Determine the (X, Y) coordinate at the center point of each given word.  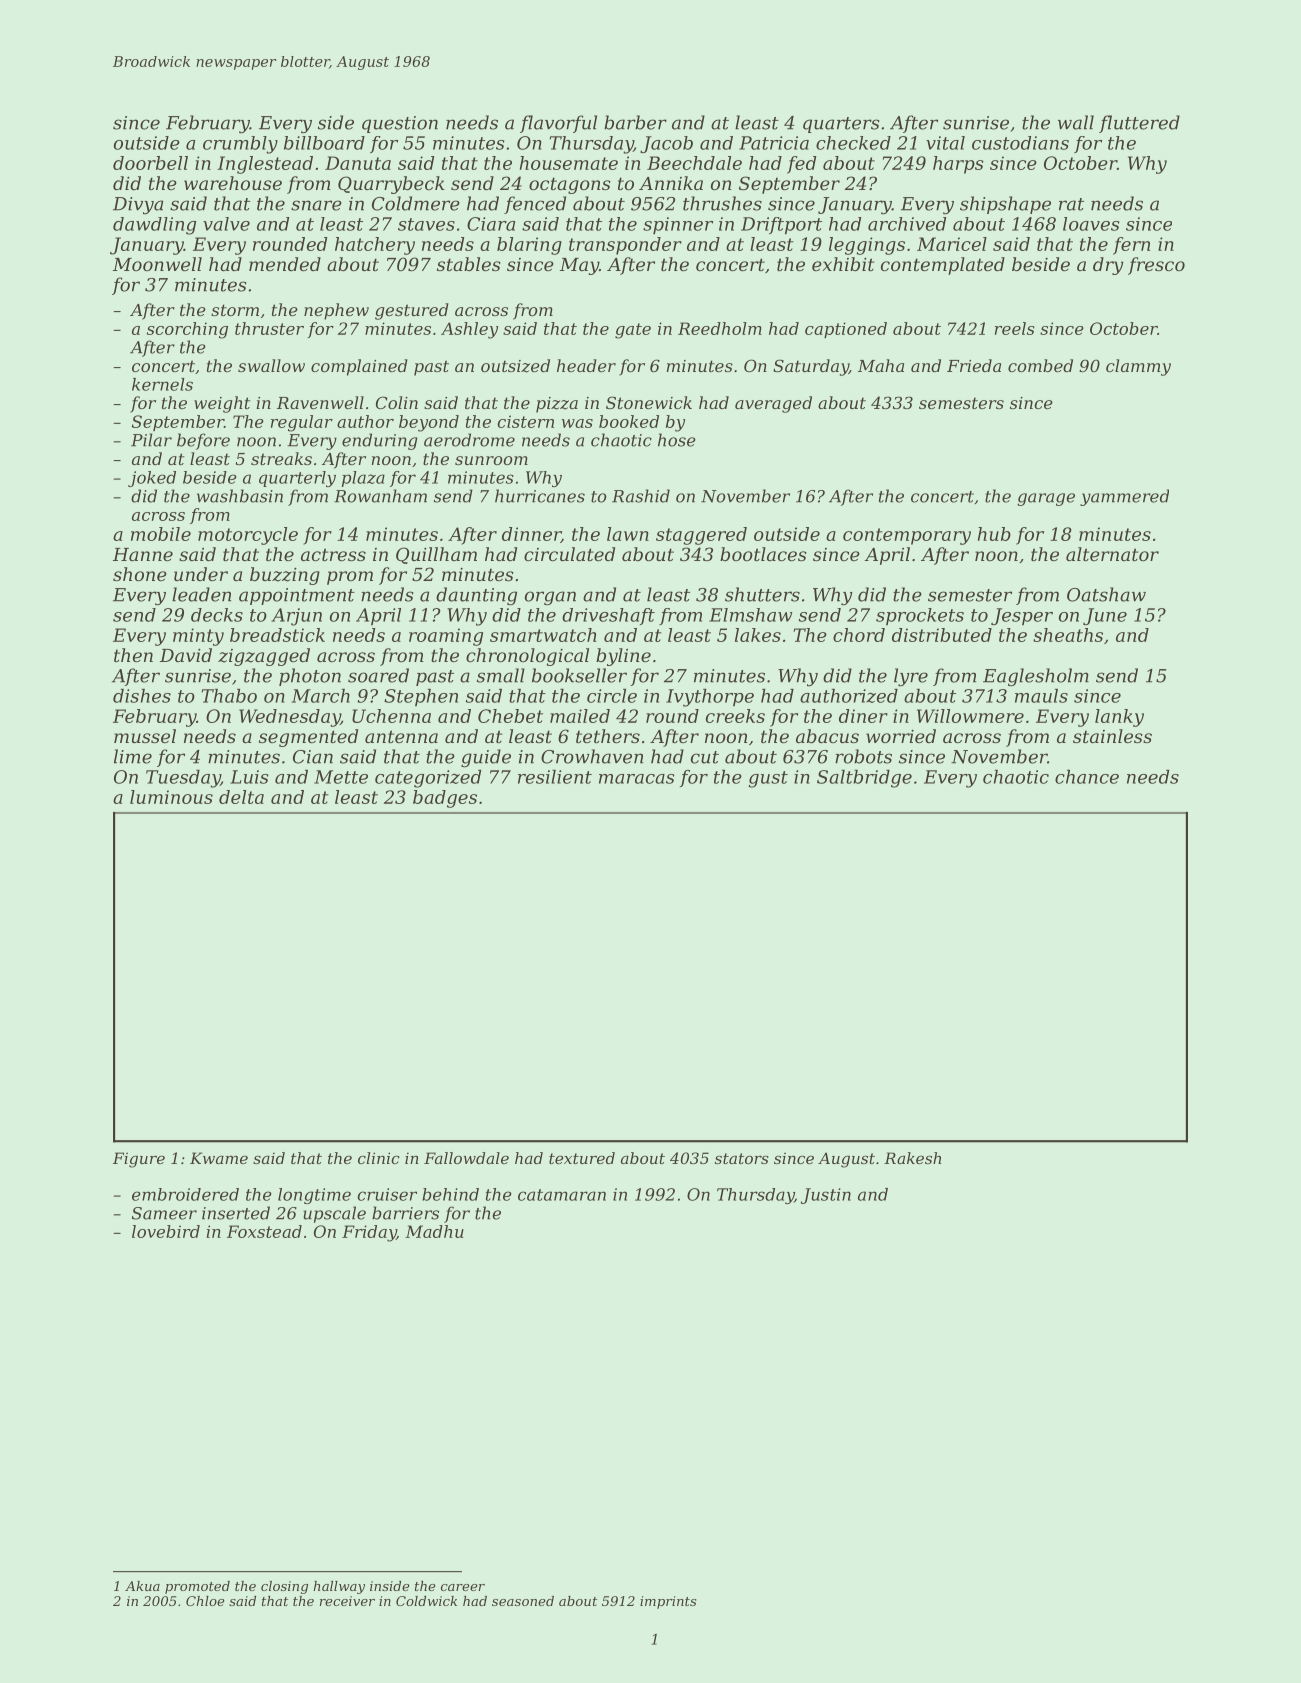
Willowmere (970, 716)
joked (152, 479)
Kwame (219, 1158)
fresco (1156, 266)
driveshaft (608, 616)
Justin (826, 1196)
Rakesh (912, 1158)
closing (284, 1587)
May (579, 266)
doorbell (150, 163)
